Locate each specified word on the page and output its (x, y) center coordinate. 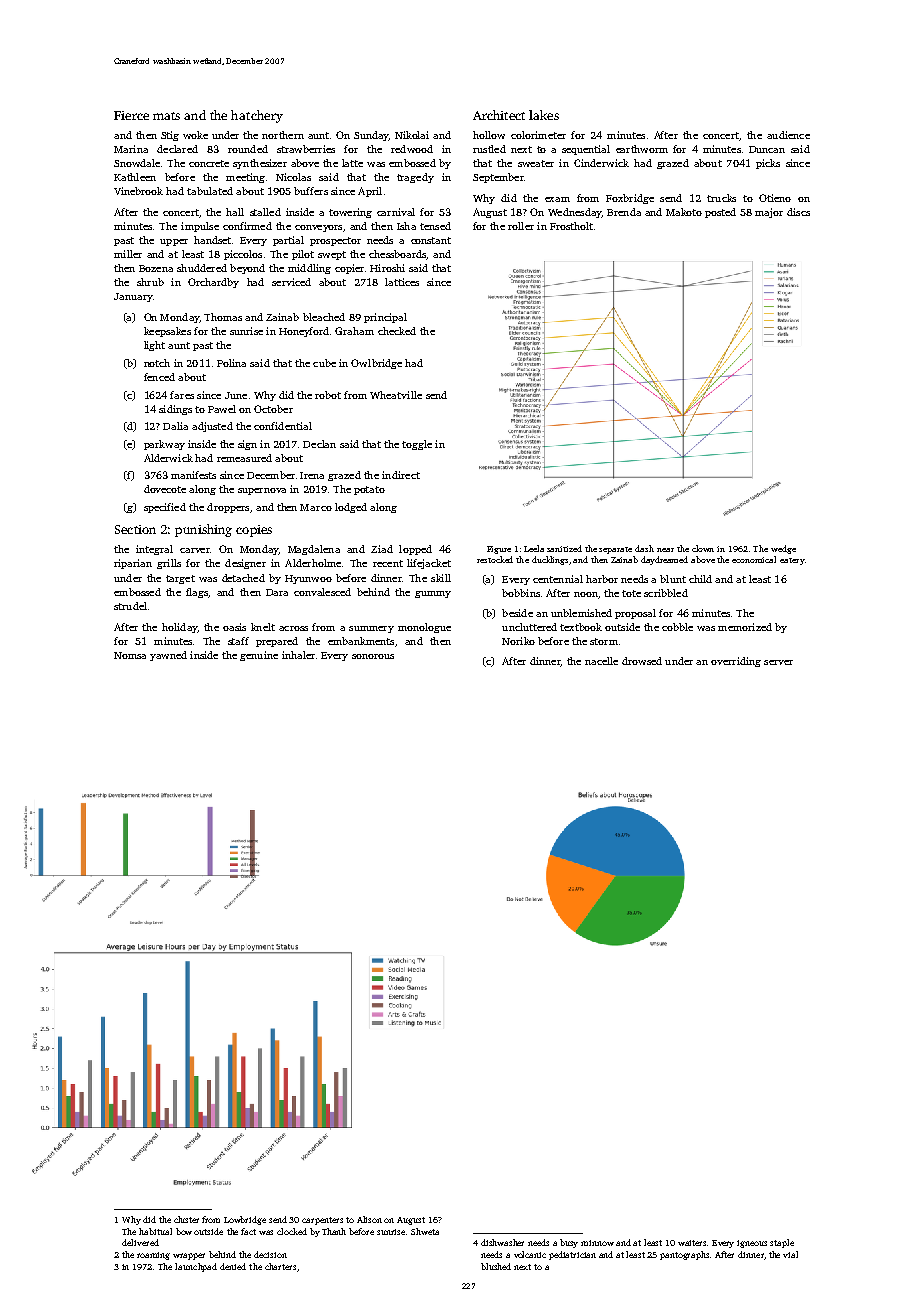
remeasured (244, 458)
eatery (792, 561)
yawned (168, 656)
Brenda (624, 212)
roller (521, 226)
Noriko (518, 641)
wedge (783, 549)
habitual (155, 1231)
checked (397, 331)
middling (309, 269)
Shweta (425, 1231)
